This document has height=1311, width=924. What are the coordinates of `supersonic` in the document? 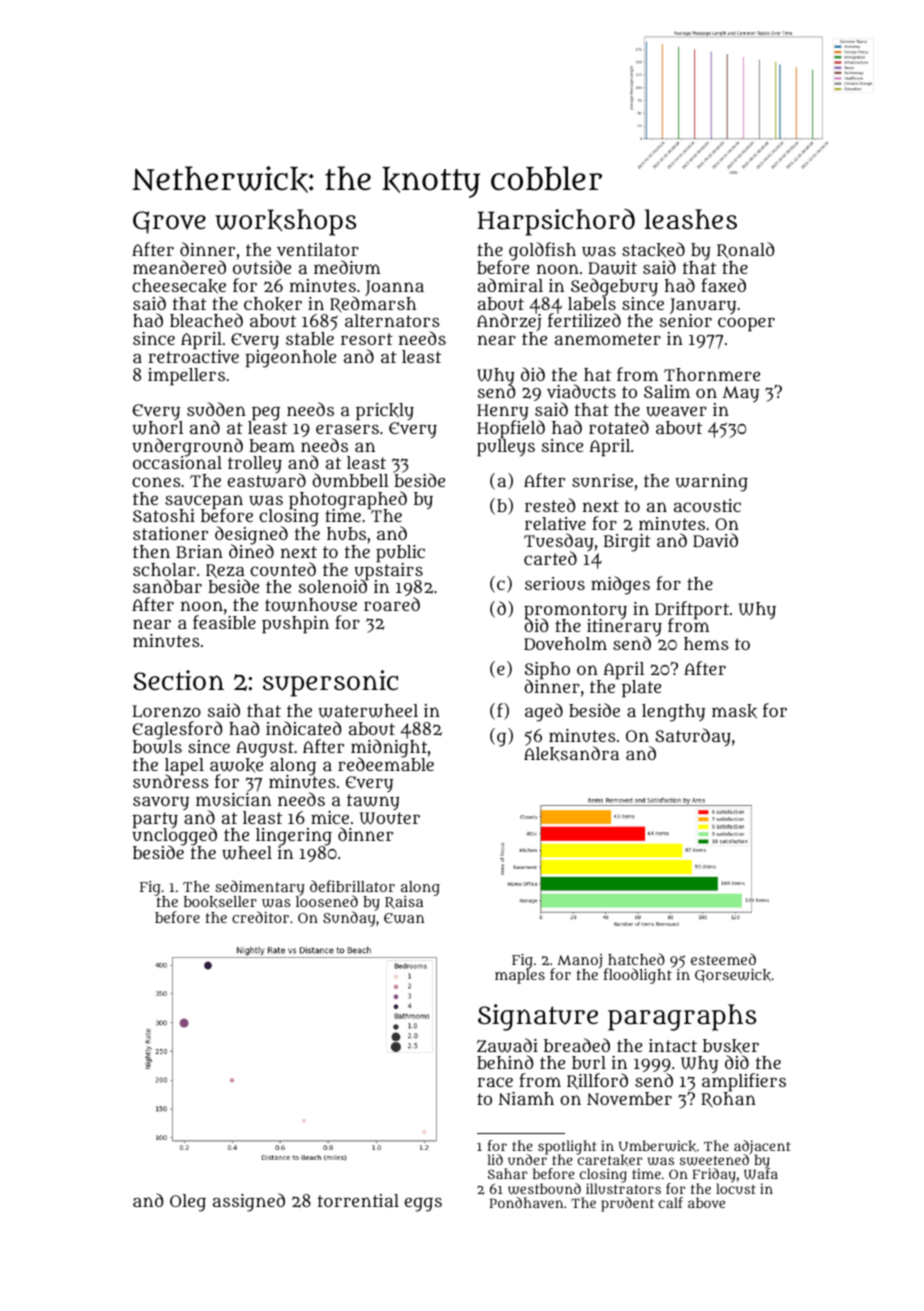 It's located at (330, 683).
